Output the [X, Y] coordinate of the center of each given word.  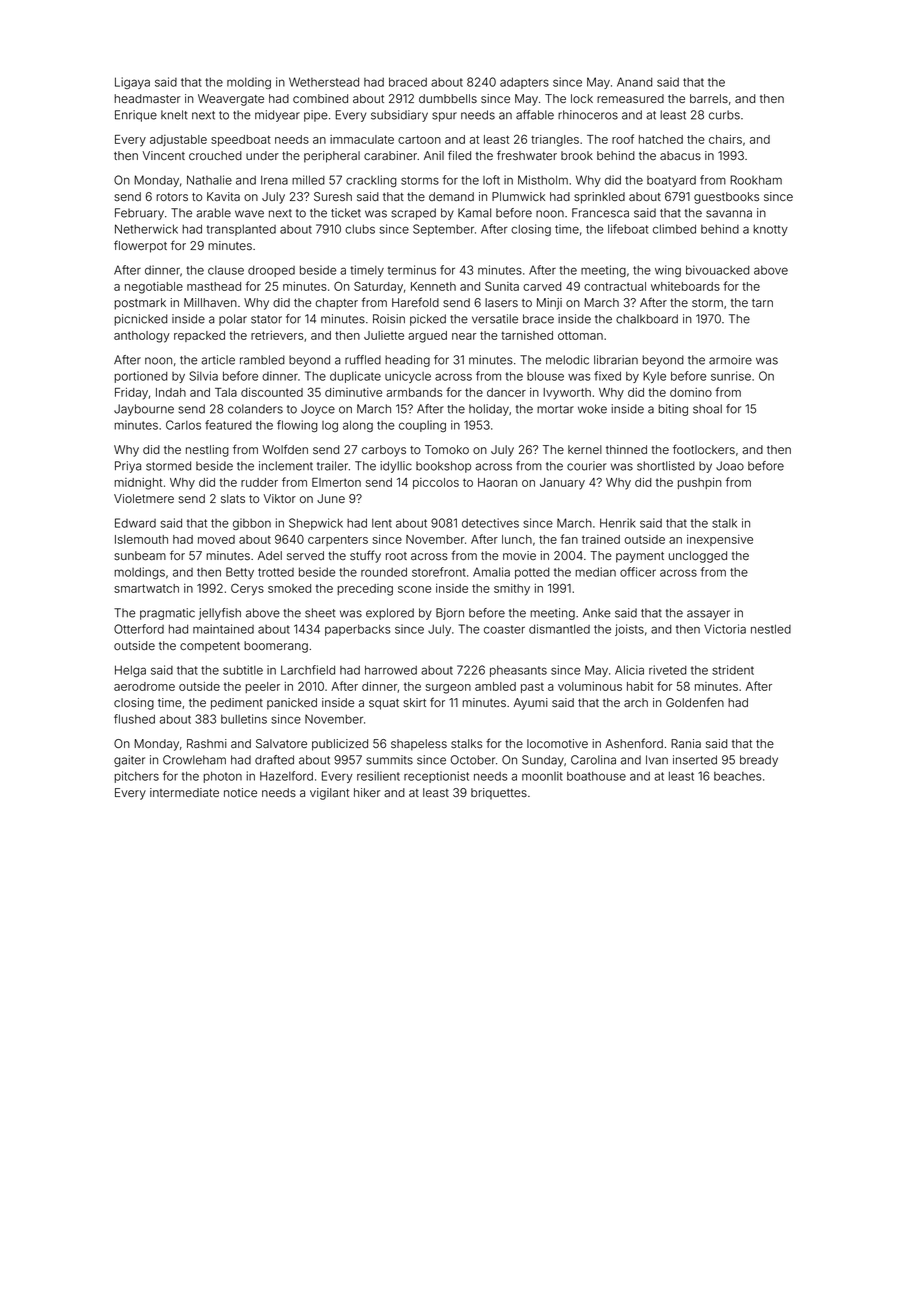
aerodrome [144, 686]
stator [266, 319]
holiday [489, 410]
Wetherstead [324, 82]
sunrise [731, 376]
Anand [635, 82]
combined [320, 98]
